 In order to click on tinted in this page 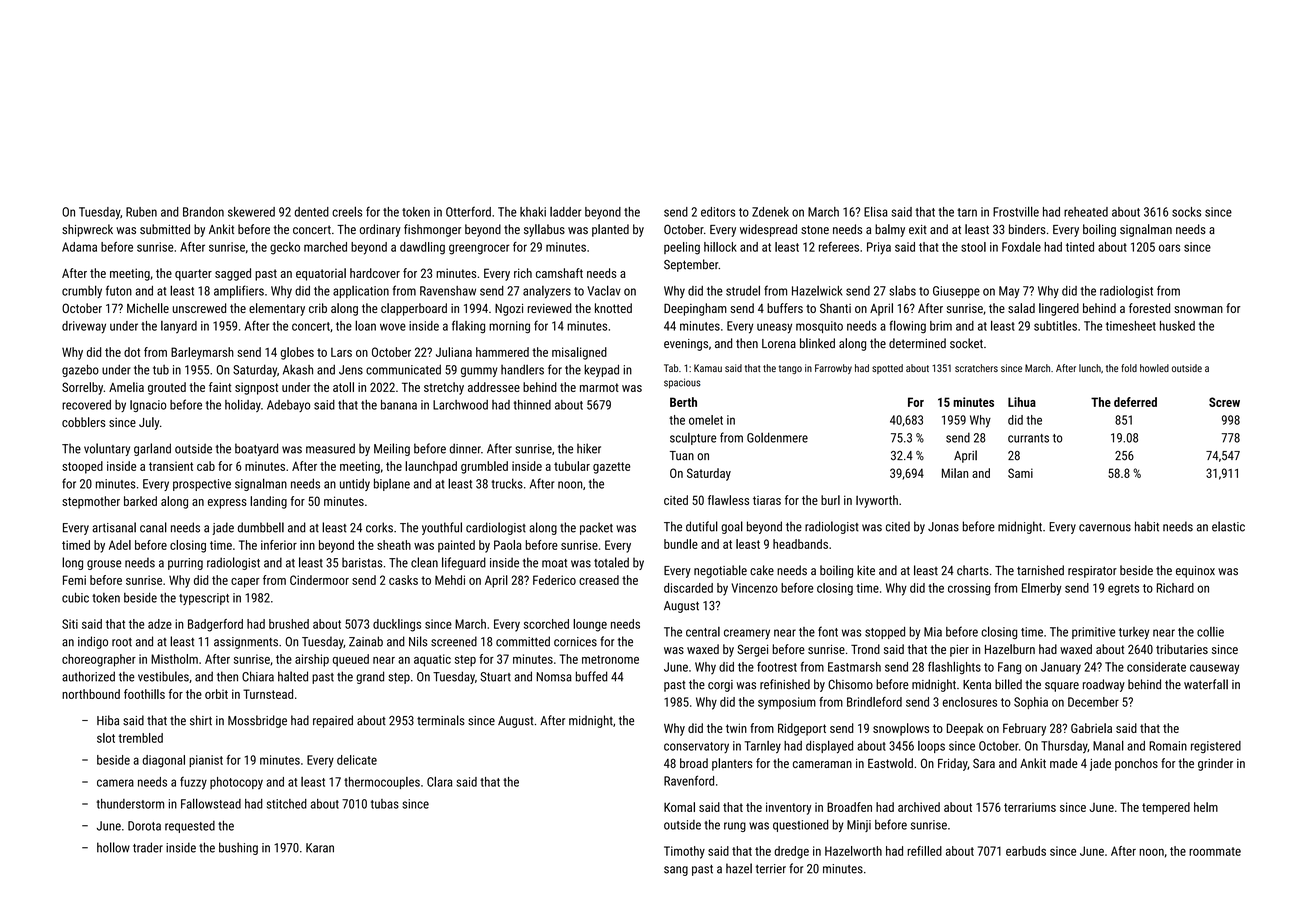, I will do `click(1080, 247)`.
